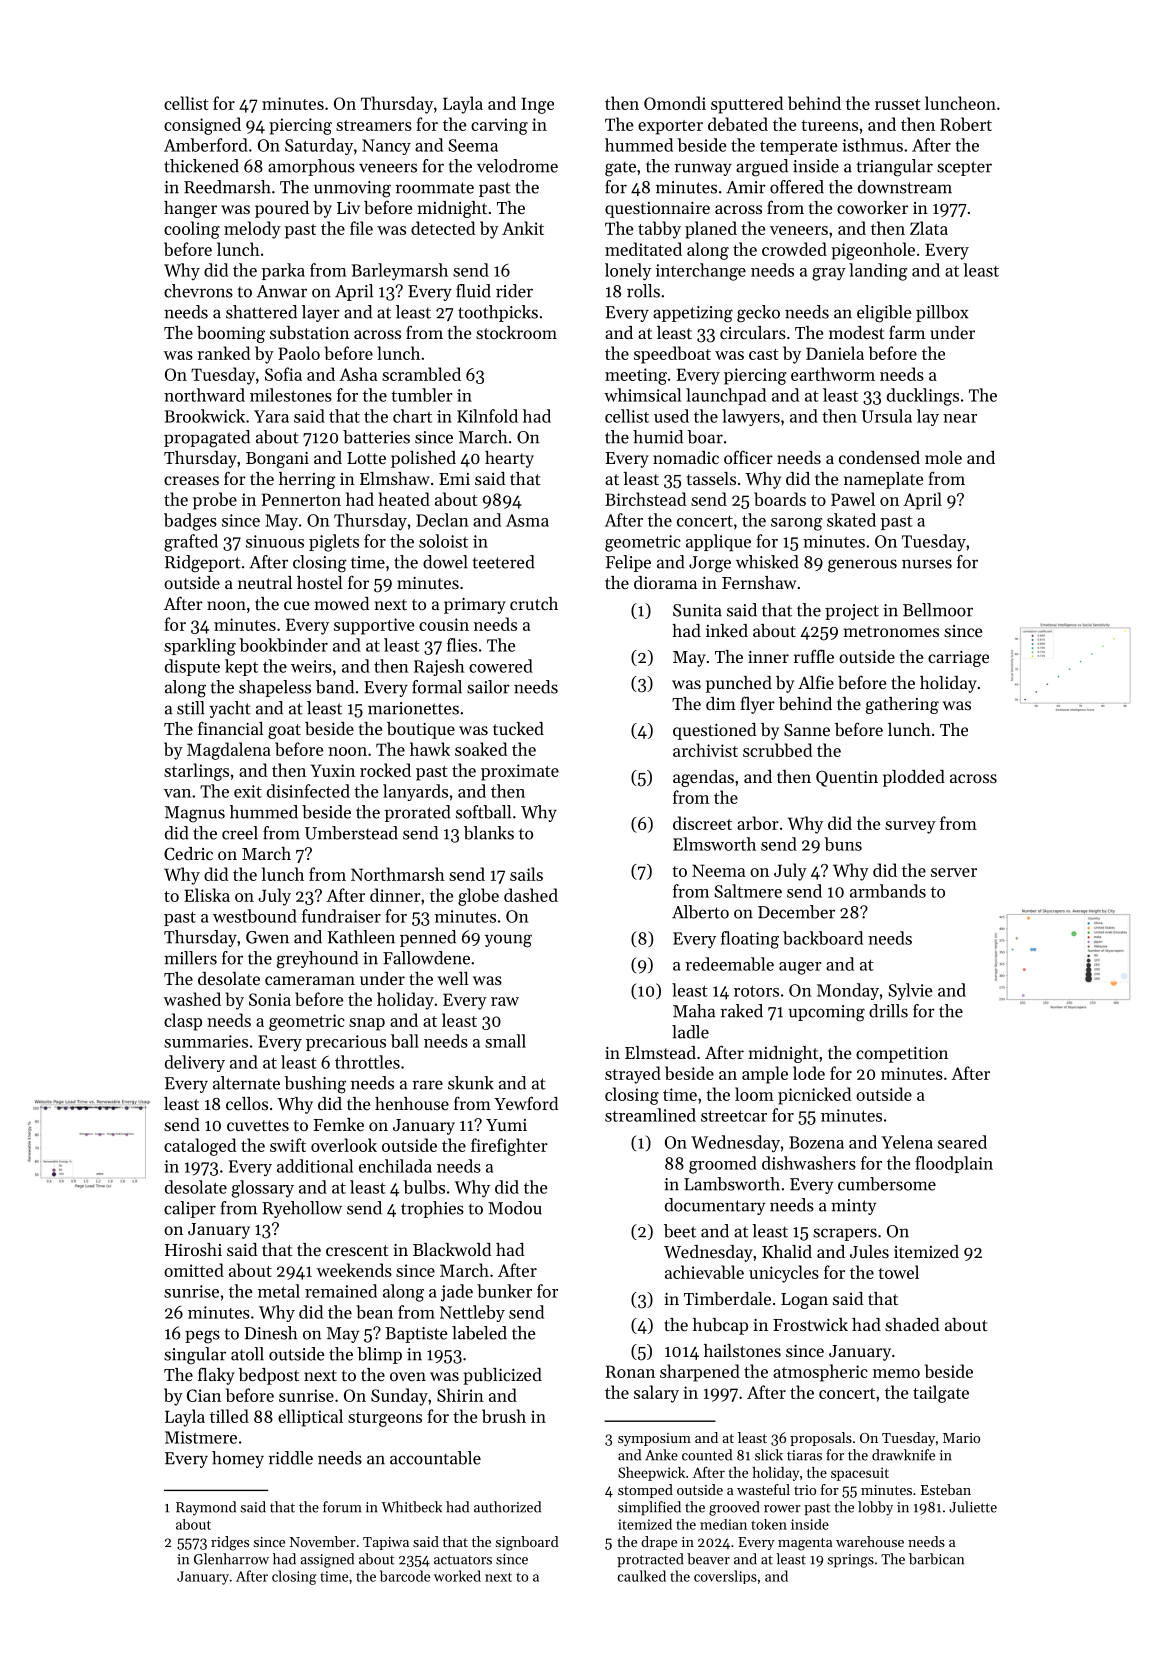 This screenshot has width=1165, height=1654. I want to click on Ankit, so click(523, 228).
